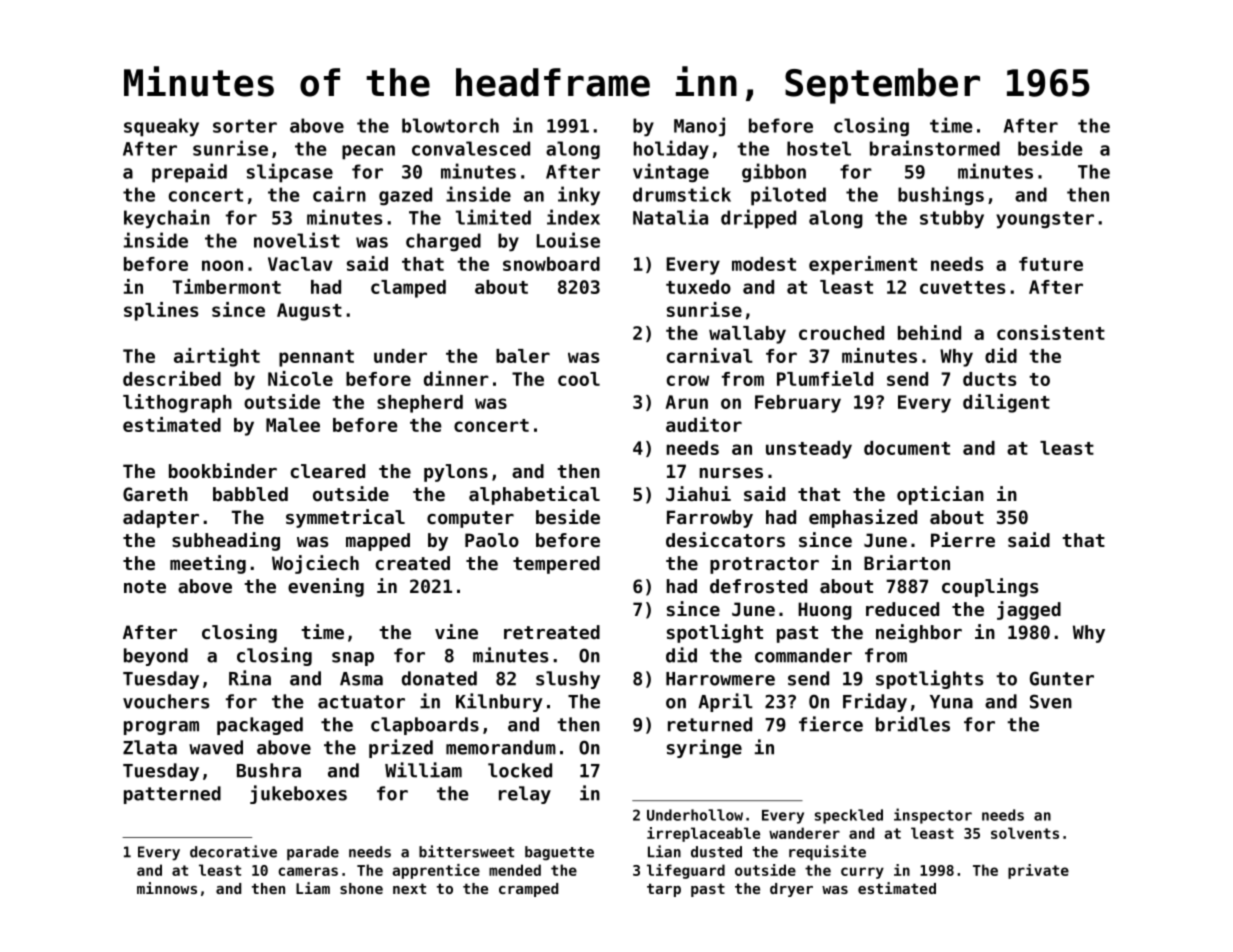  I want to click on squeaky, so click(161, 127).
